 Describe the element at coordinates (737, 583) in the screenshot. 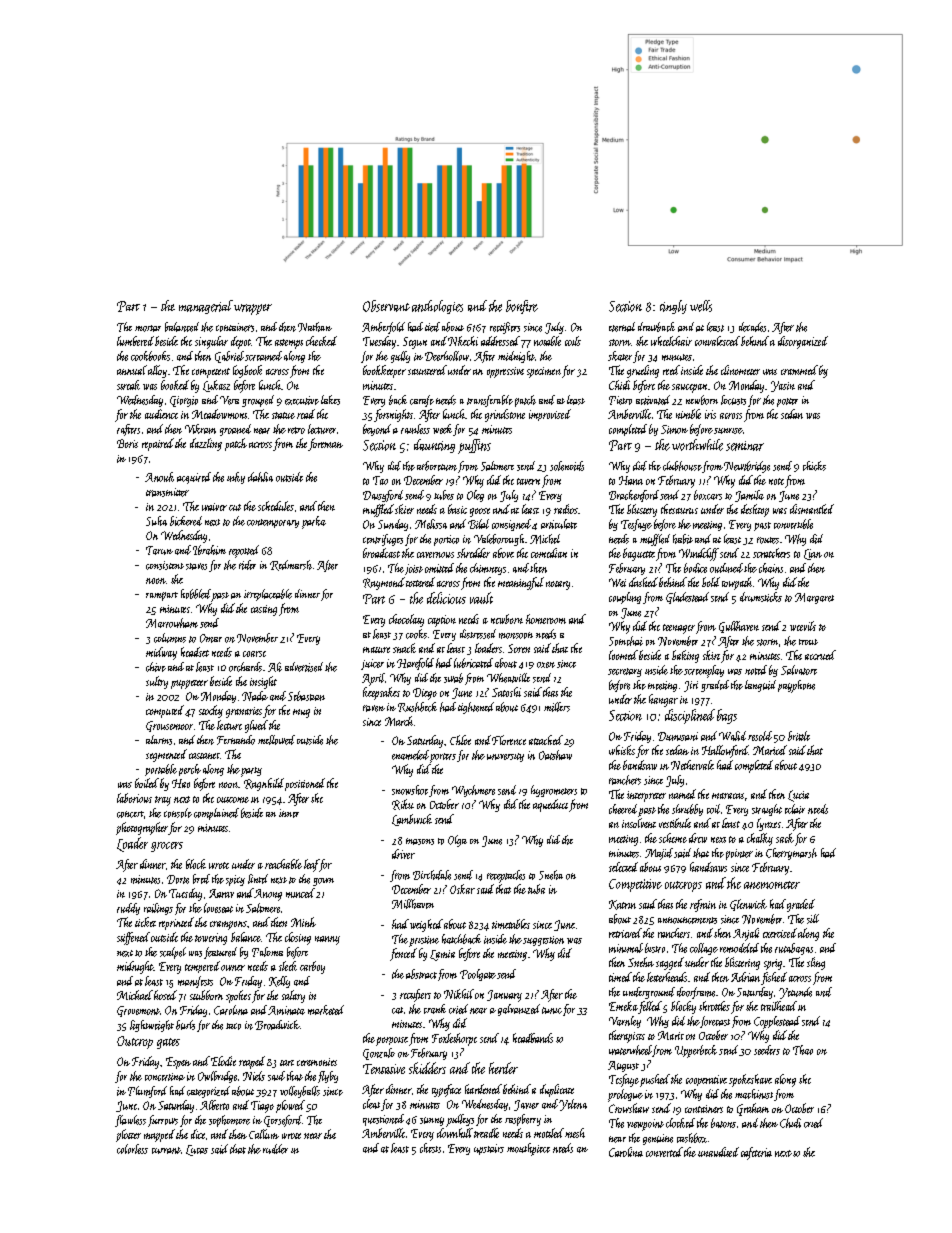

I see `towpath` at that location.
